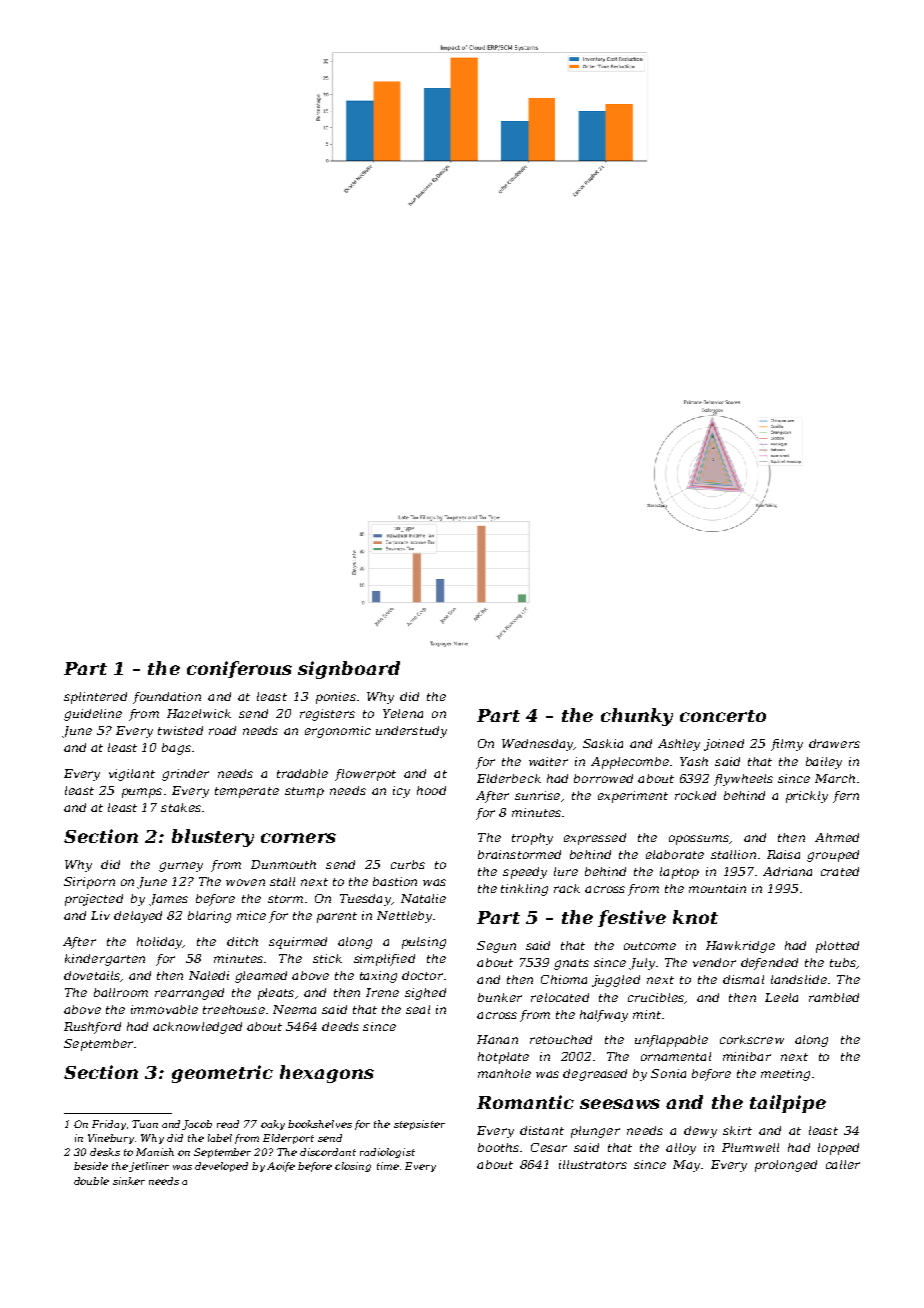 The width and height of the screenshot is (924, 1308). What do you see at coordinates (353, 1167) in the screenshot?
I see `closing` at bounding box center [353, 1167].
